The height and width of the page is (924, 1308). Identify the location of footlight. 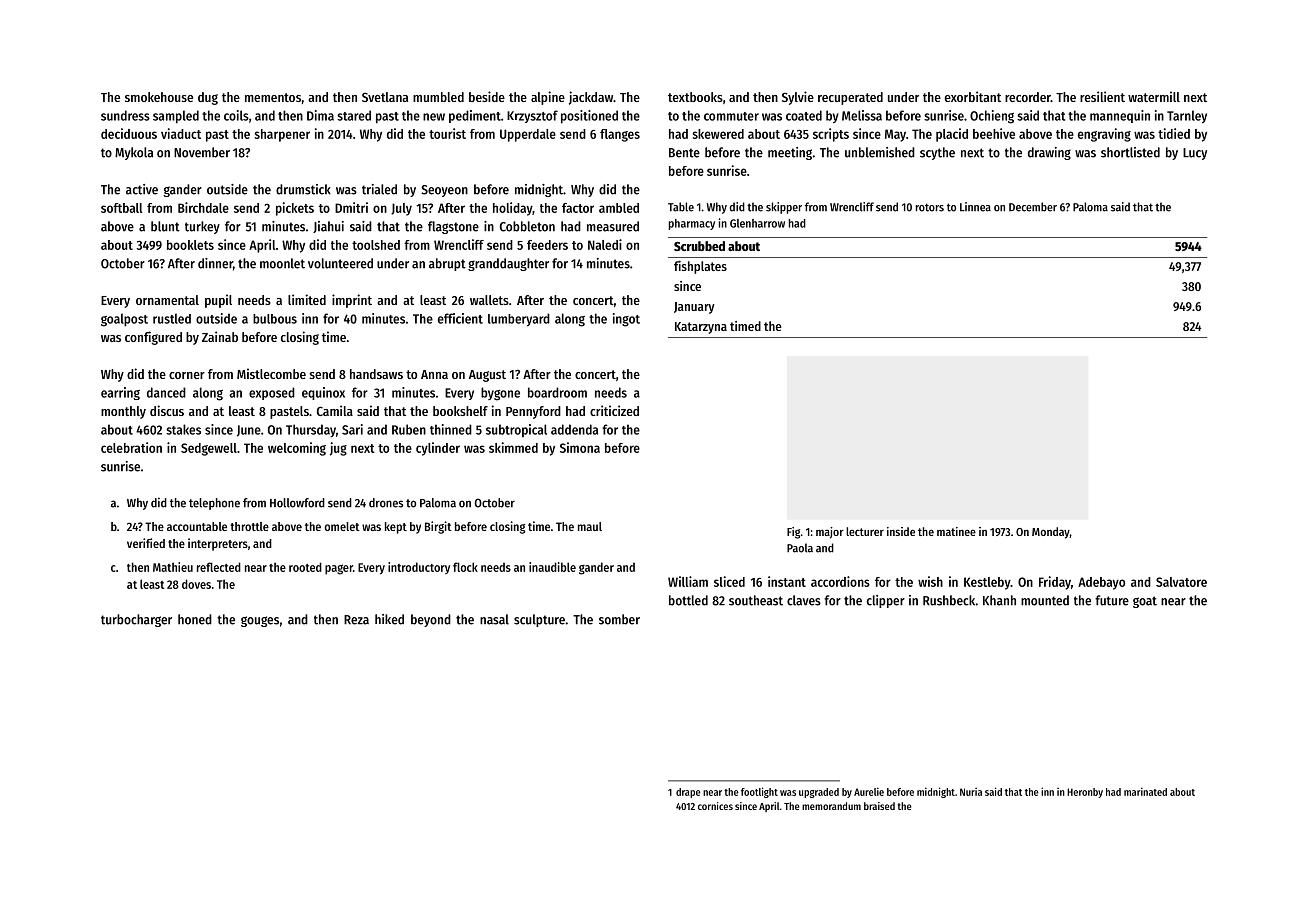
(759, 792).
